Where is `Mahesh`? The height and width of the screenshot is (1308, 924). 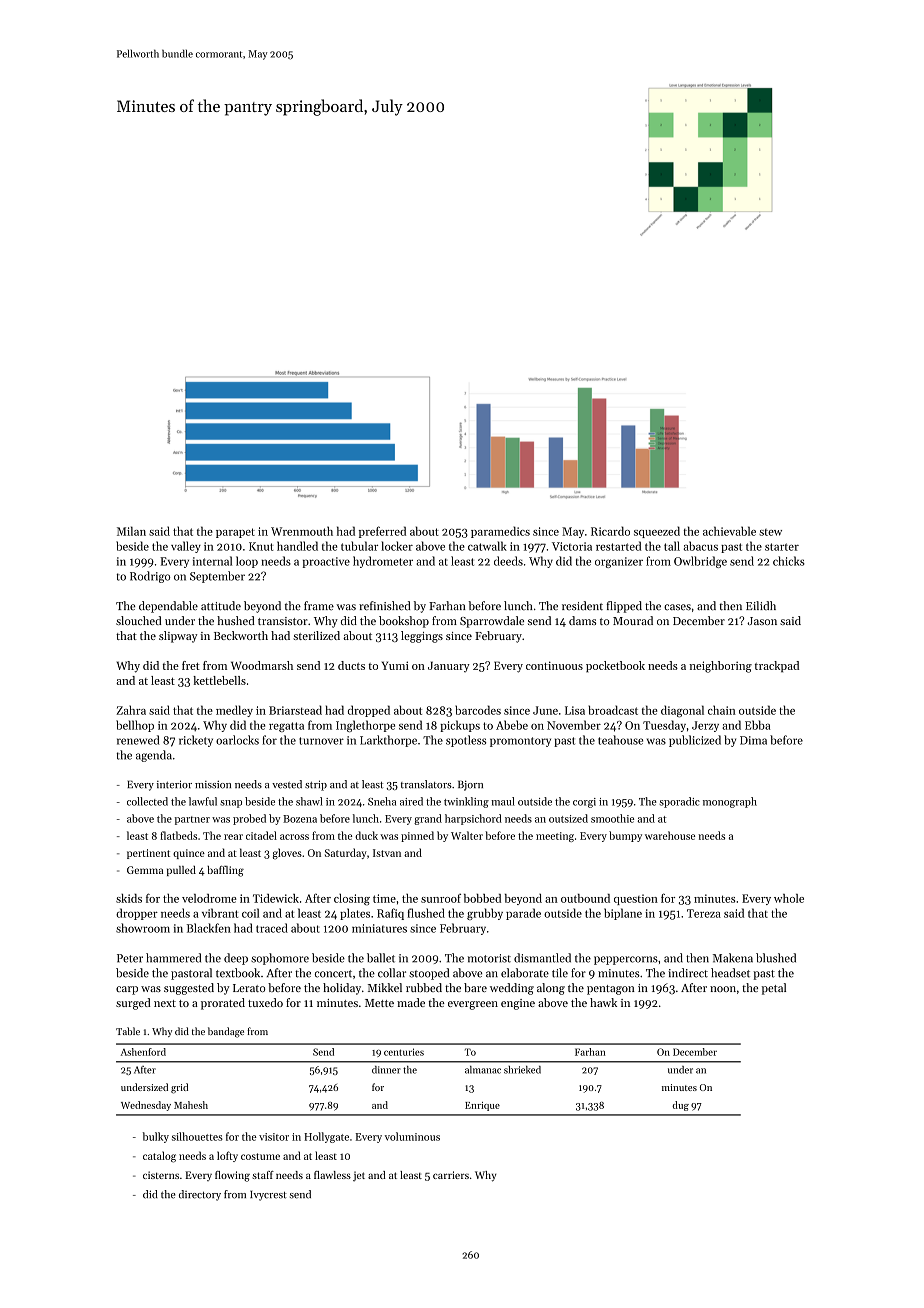 Mahesh is located at coordinates (191, 1105).
